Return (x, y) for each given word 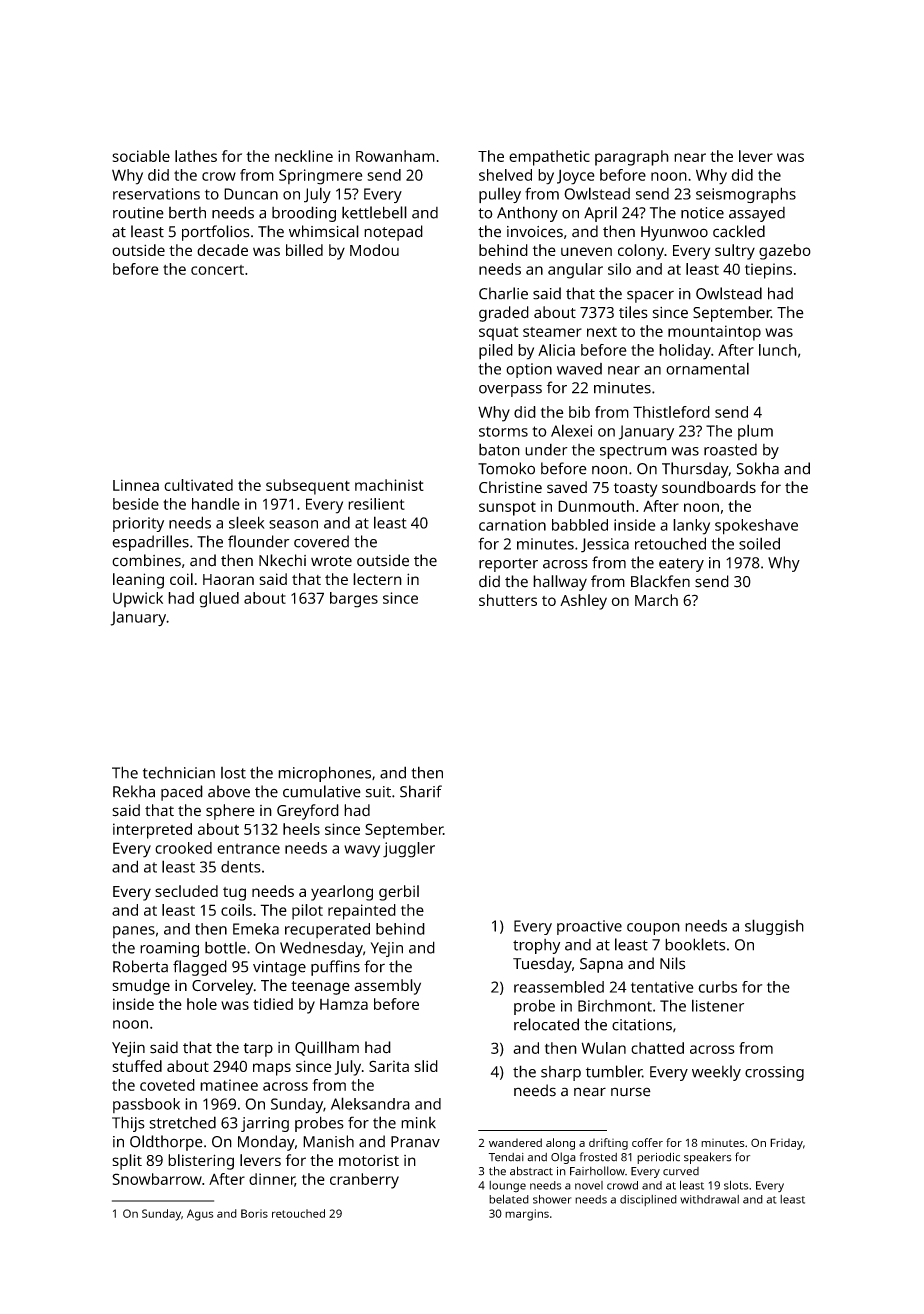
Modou (374, 250)
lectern (377, 579)
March (656, 600)
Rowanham (395, 156)
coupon (653, 929)
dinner (272, 1180)
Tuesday (542, 965)
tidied (273, 1004)
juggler (409, 850)
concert (217, 270)
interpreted (152, 831)
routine (138, 213)
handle (216, 504)
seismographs (746, 195)
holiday (685, 352)
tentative (662, 987)
